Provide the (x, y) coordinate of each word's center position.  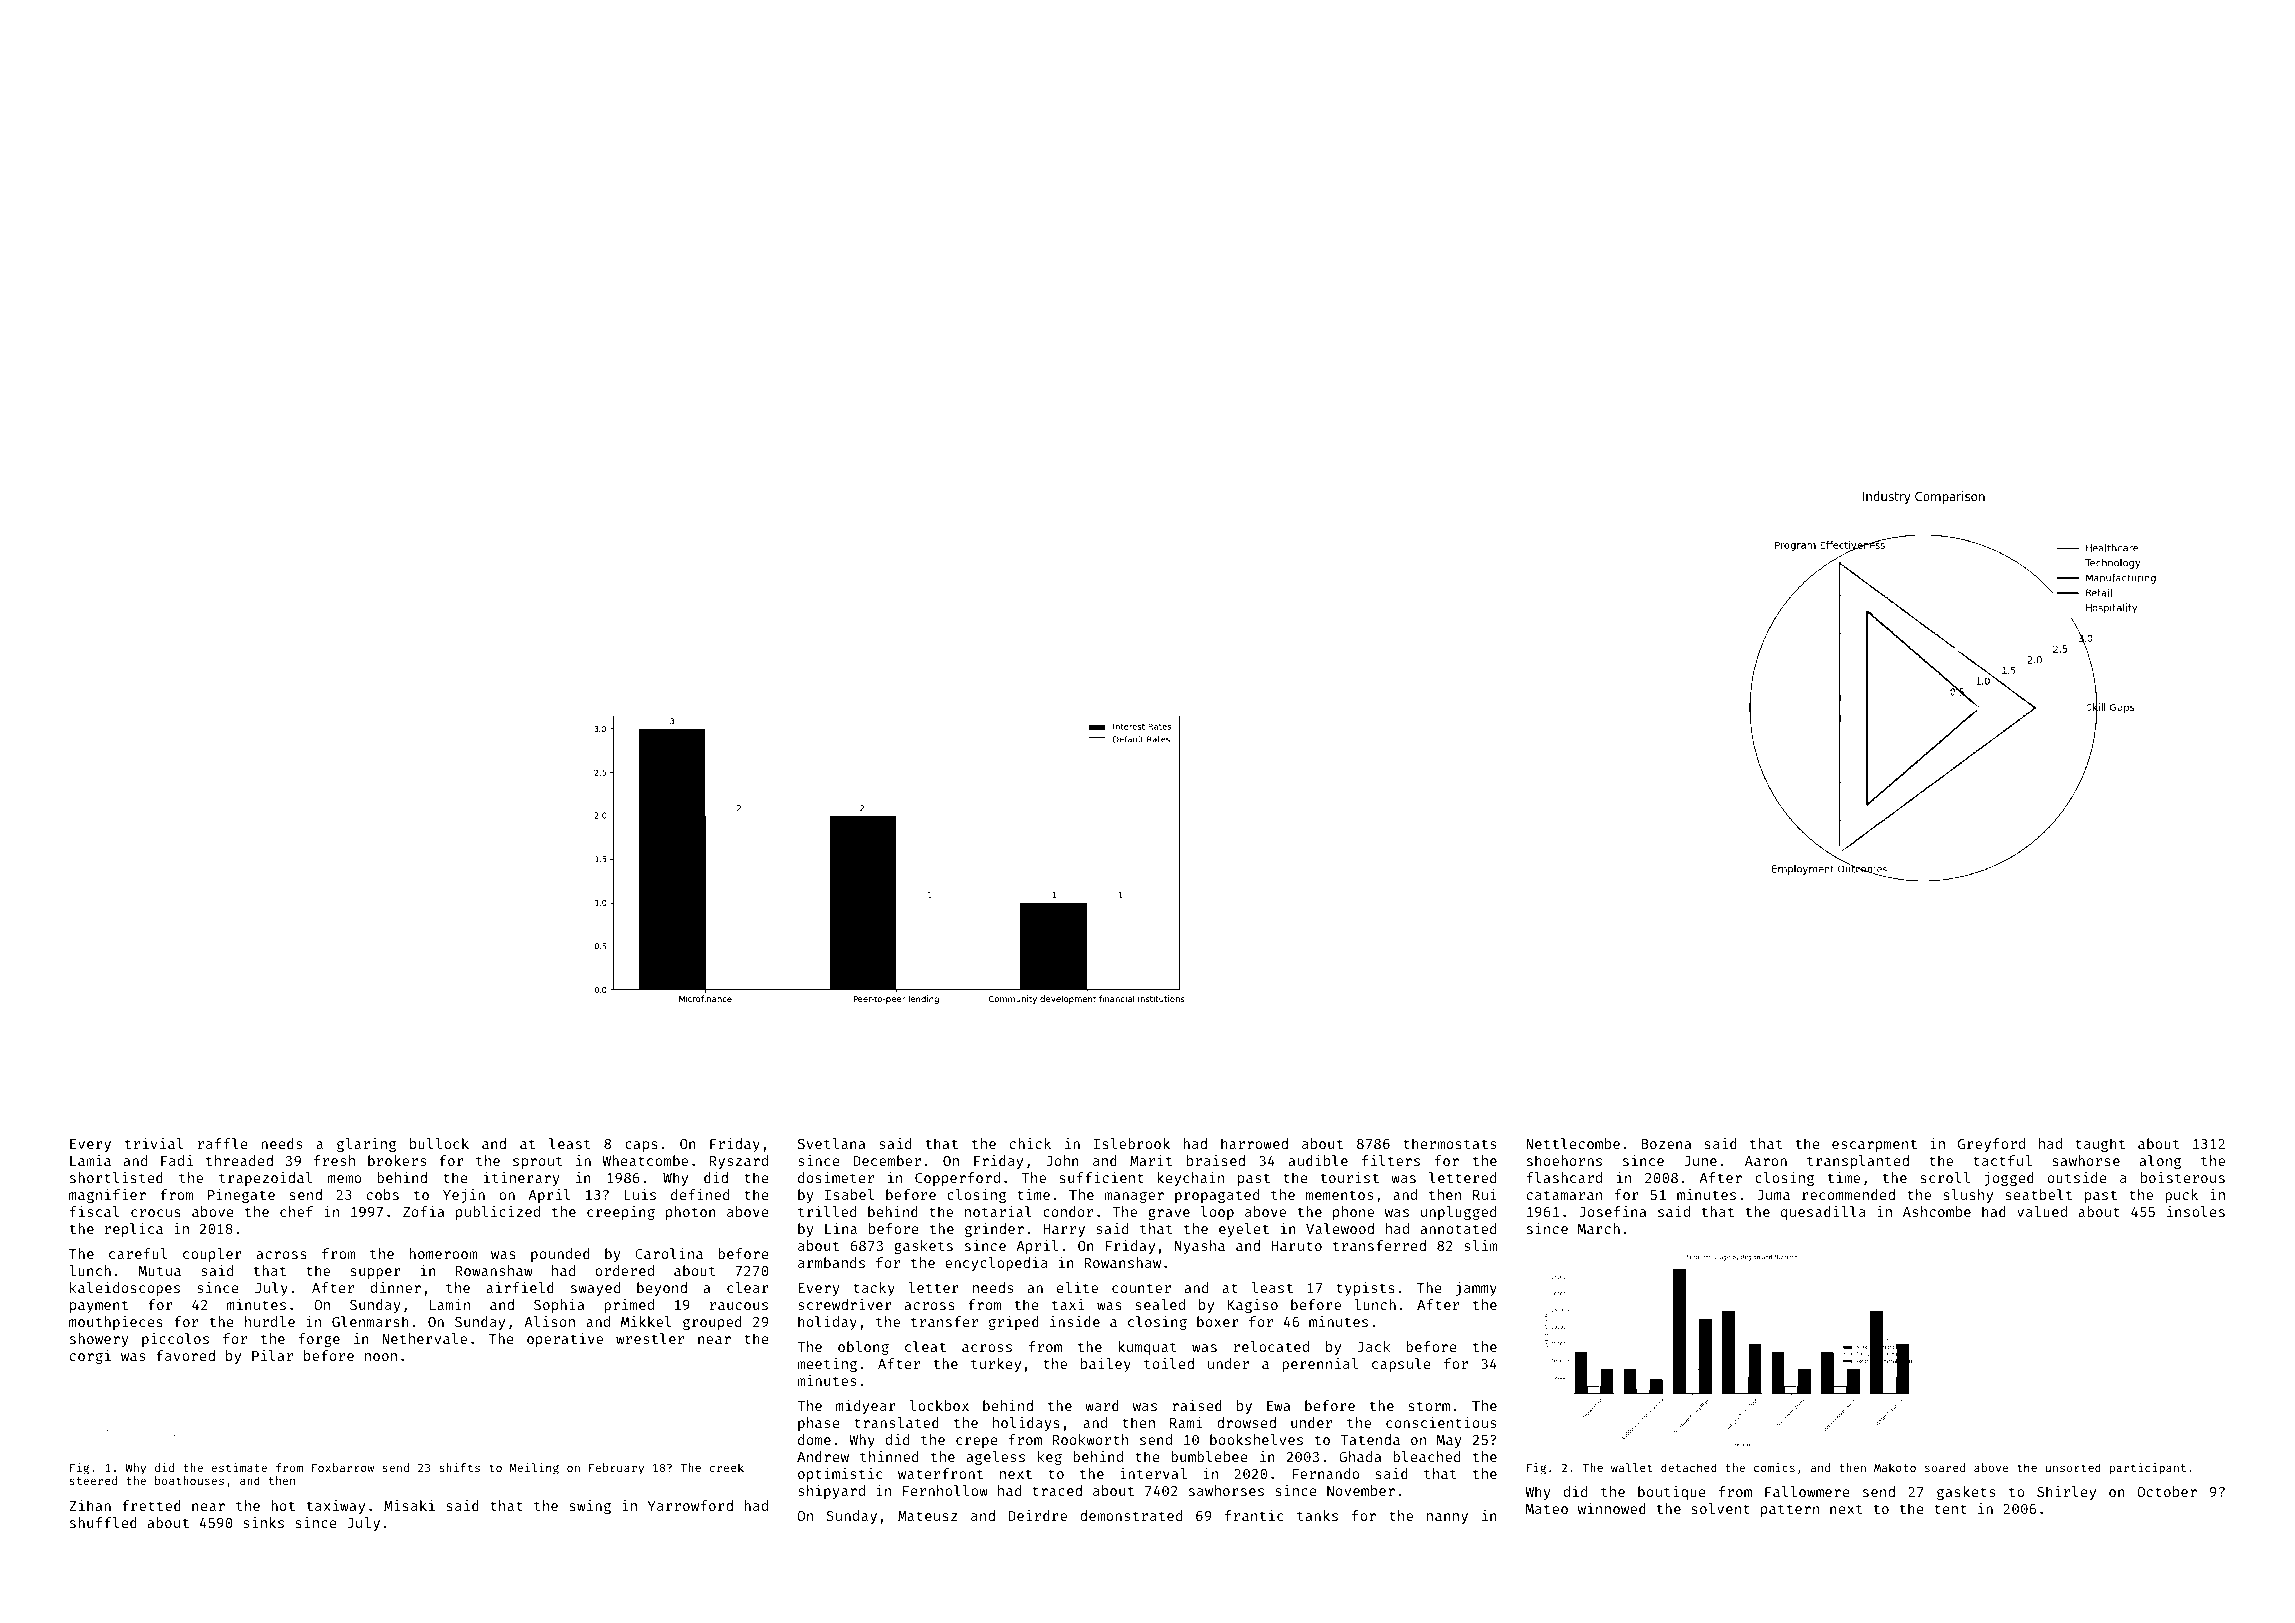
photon (691, 1213)
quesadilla (1823, 1213)
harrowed (1254, 1143)
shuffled (103, 1522)
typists (1365, 1289)
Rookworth (1090, 1439)
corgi (90, 1357)
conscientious (1441, 1422)
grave (1169, 1214)
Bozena (1666, 1144)
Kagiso (1253, 1306)
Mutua (160, 1271)
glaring (366, 1145)
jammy (1476, 1289)
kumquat (1147, 1348)
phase (819, 1424)
